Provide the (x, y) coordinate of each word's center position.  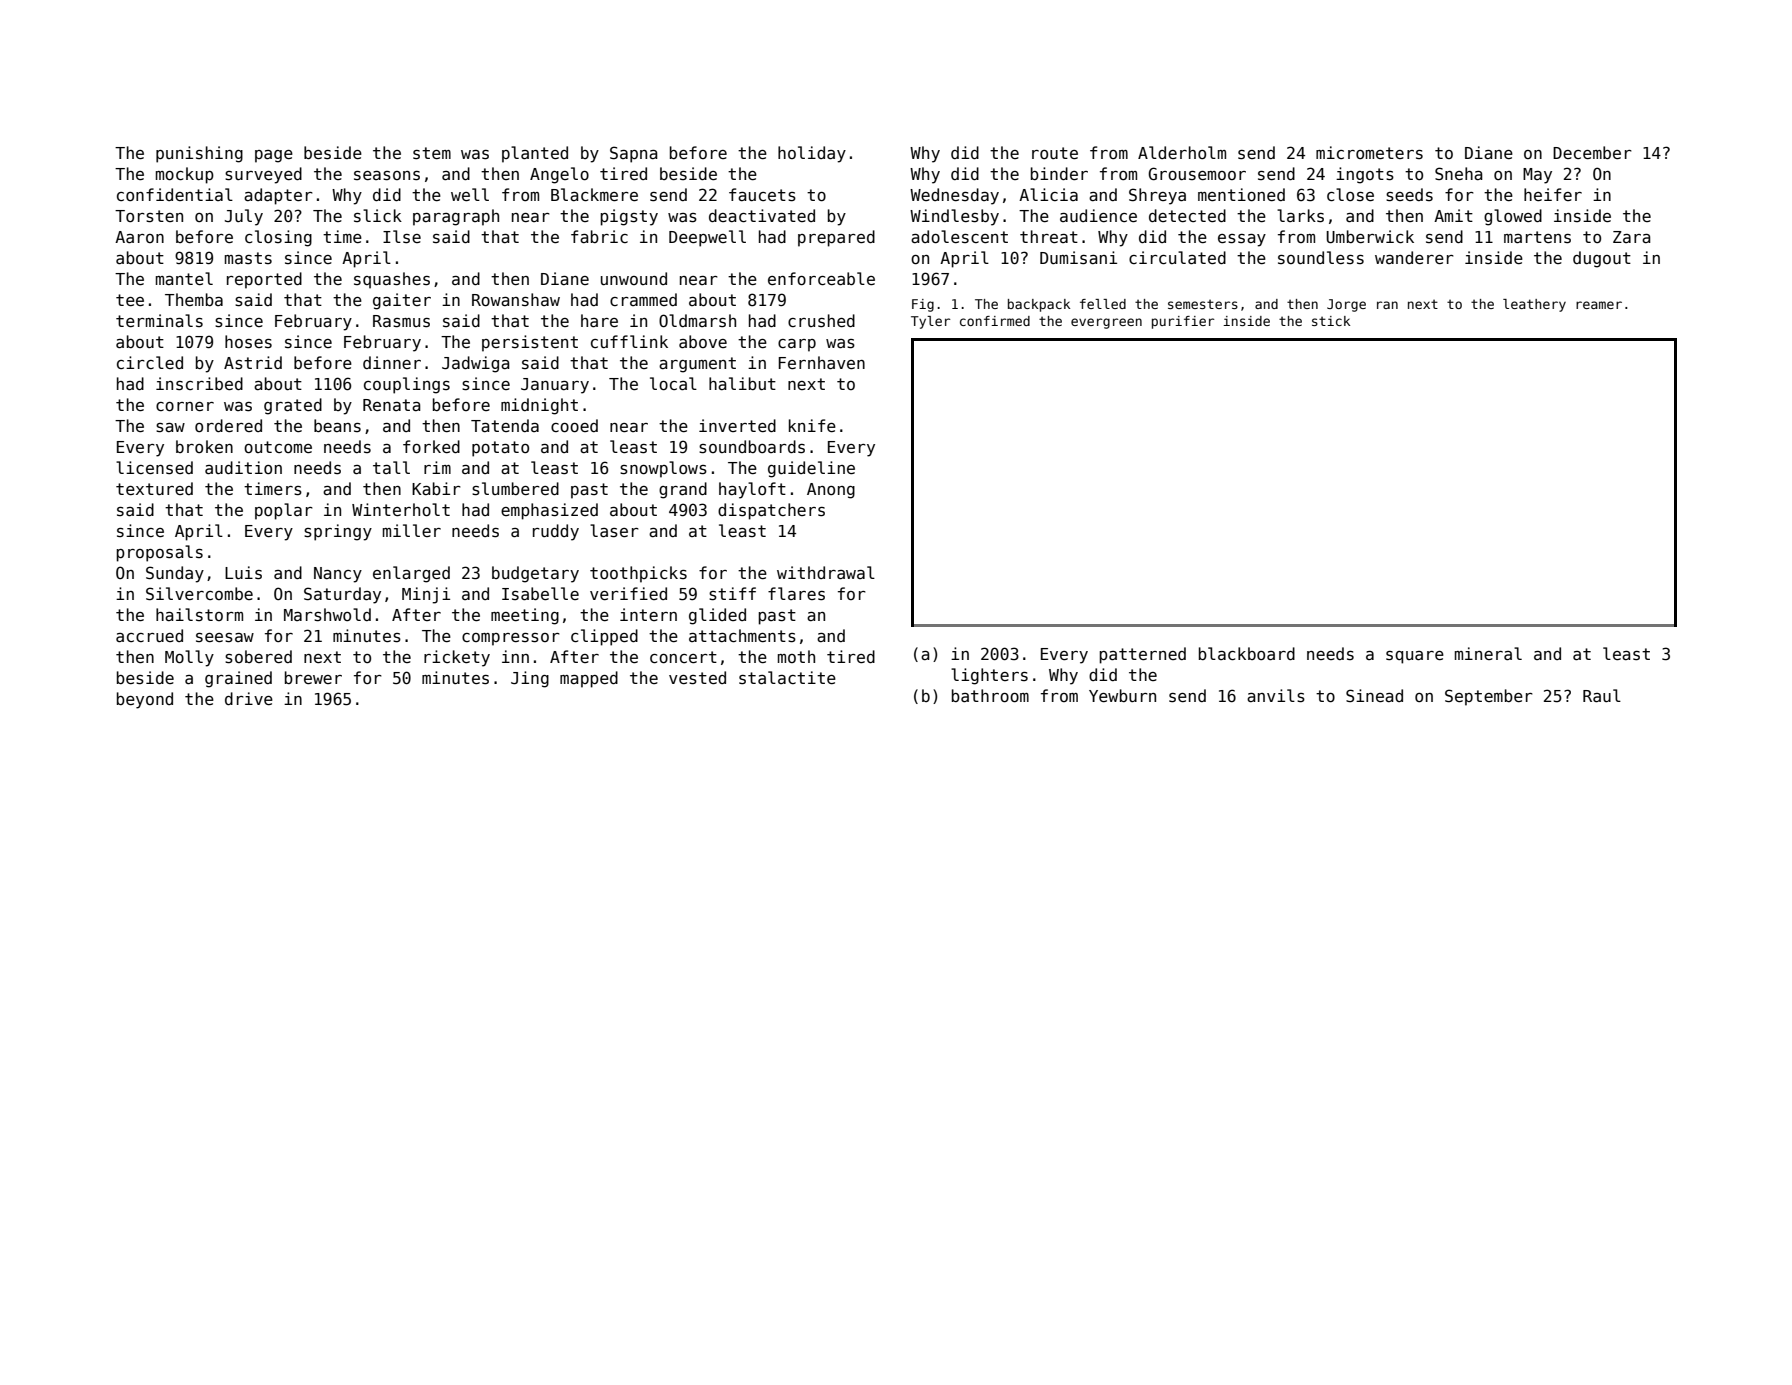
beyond (145, 700)
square (1415, 657)
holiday (812, 154)
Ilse (402, 237)
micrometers (1369, 152)
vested (697, 678)
